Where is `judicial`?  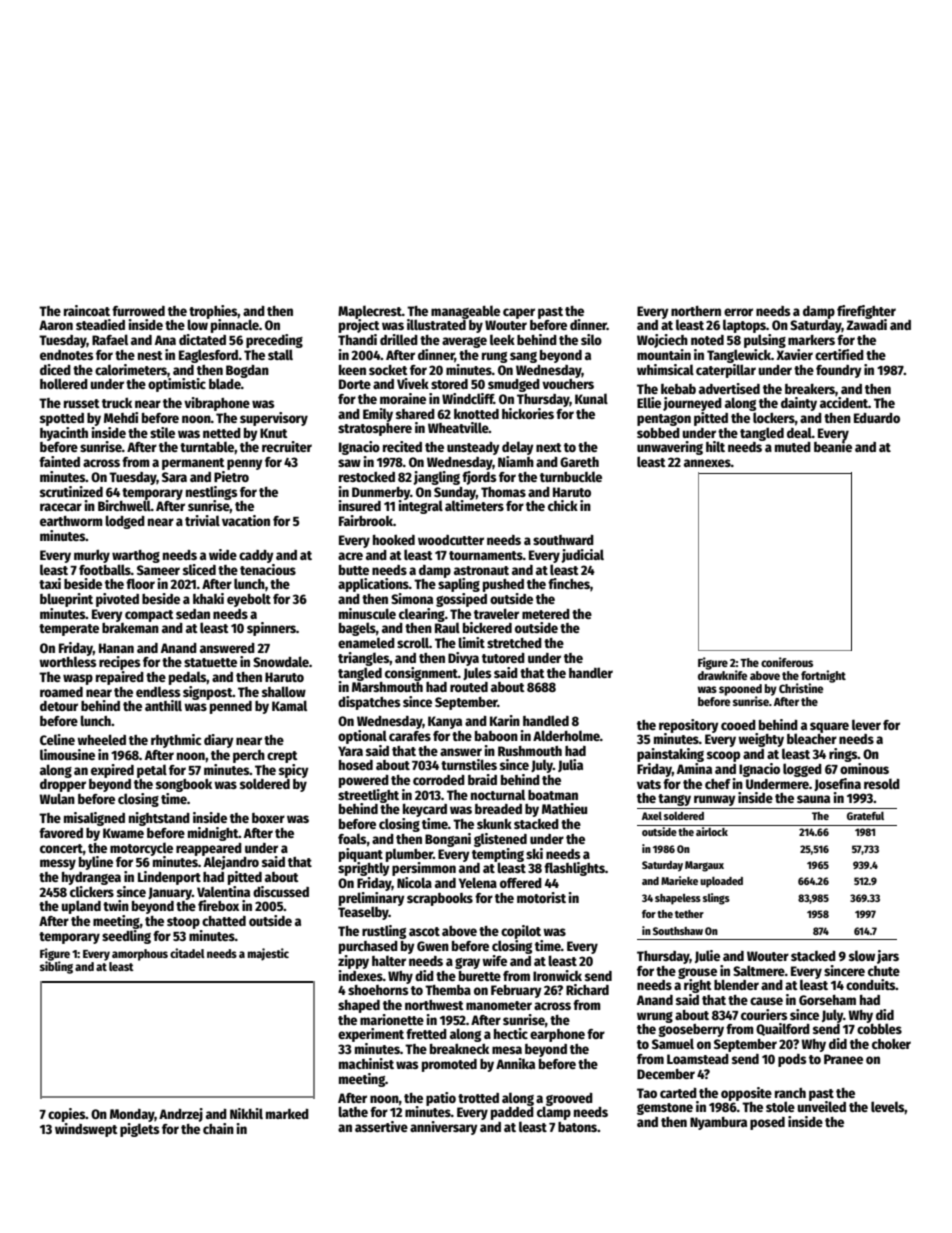
judicial is located at coordinates (582, 556).
